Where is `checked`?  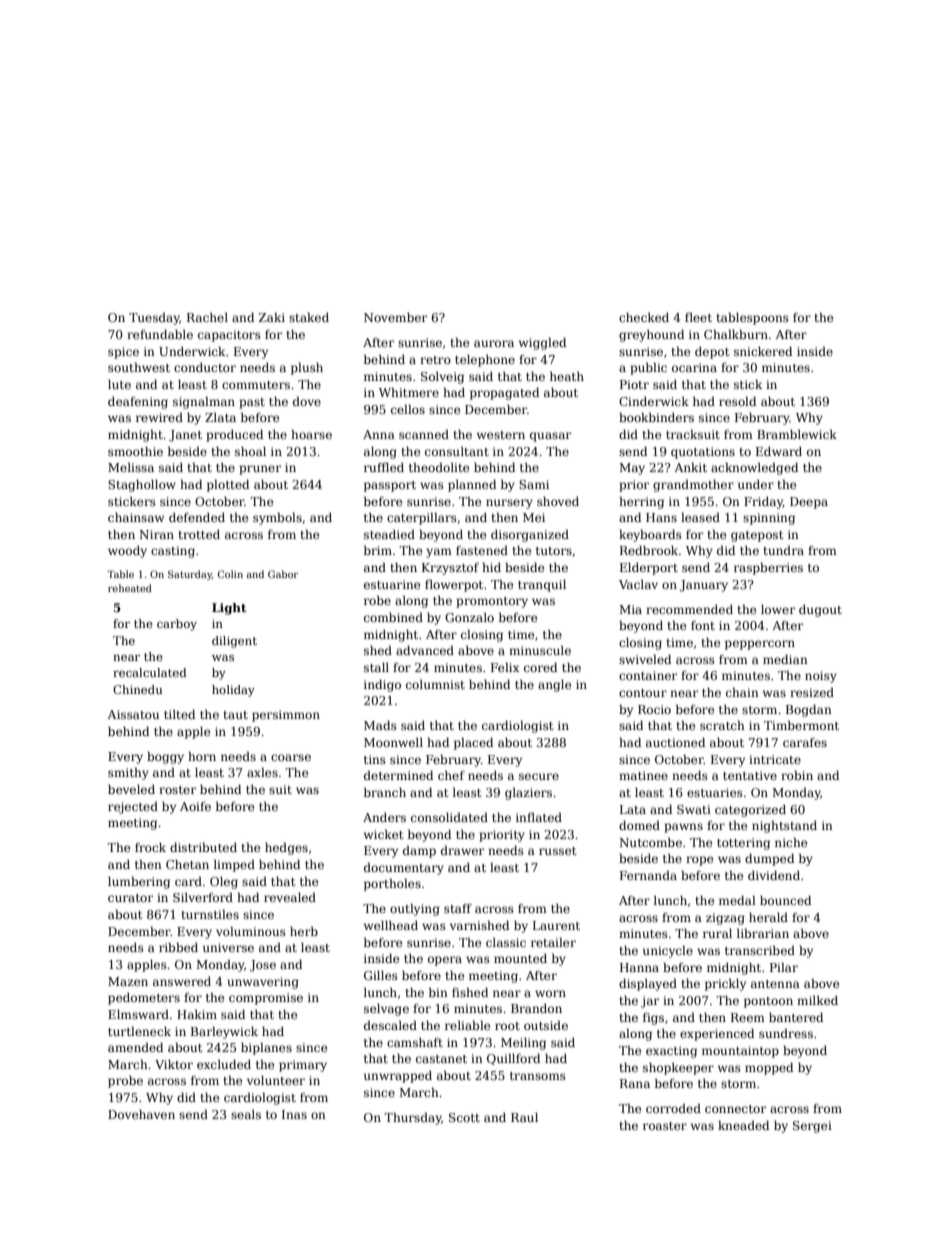
checked is located at coordinates (644, 317).
